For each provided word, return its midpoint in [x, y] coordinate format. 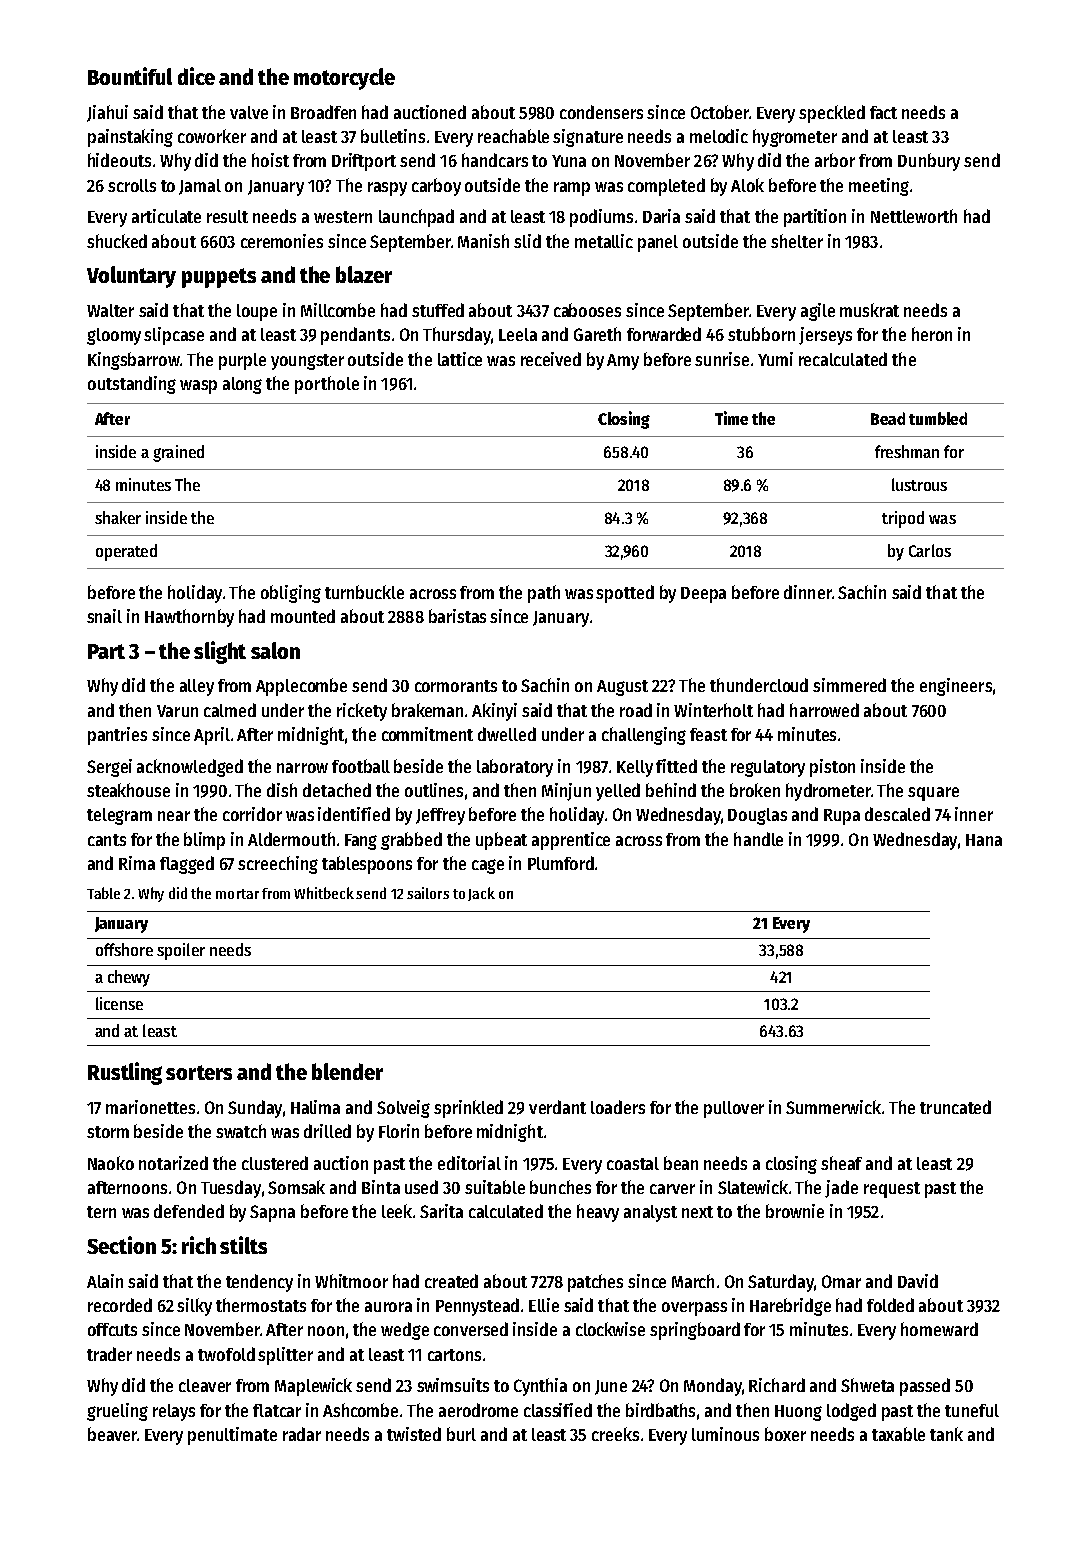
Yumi [775, 359]
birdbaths [660, 1410]
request [892, 1190]
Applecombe [301, 687]
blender [347, 1071]
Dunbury [929, 162]
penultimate [232, 1436]
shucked [117, 241]
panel [658, 243]
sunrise [722, 359]
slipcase [174, 336]
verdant [557, 1107]
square [933, 794]
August [622, 688]
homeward [939, 1329]
